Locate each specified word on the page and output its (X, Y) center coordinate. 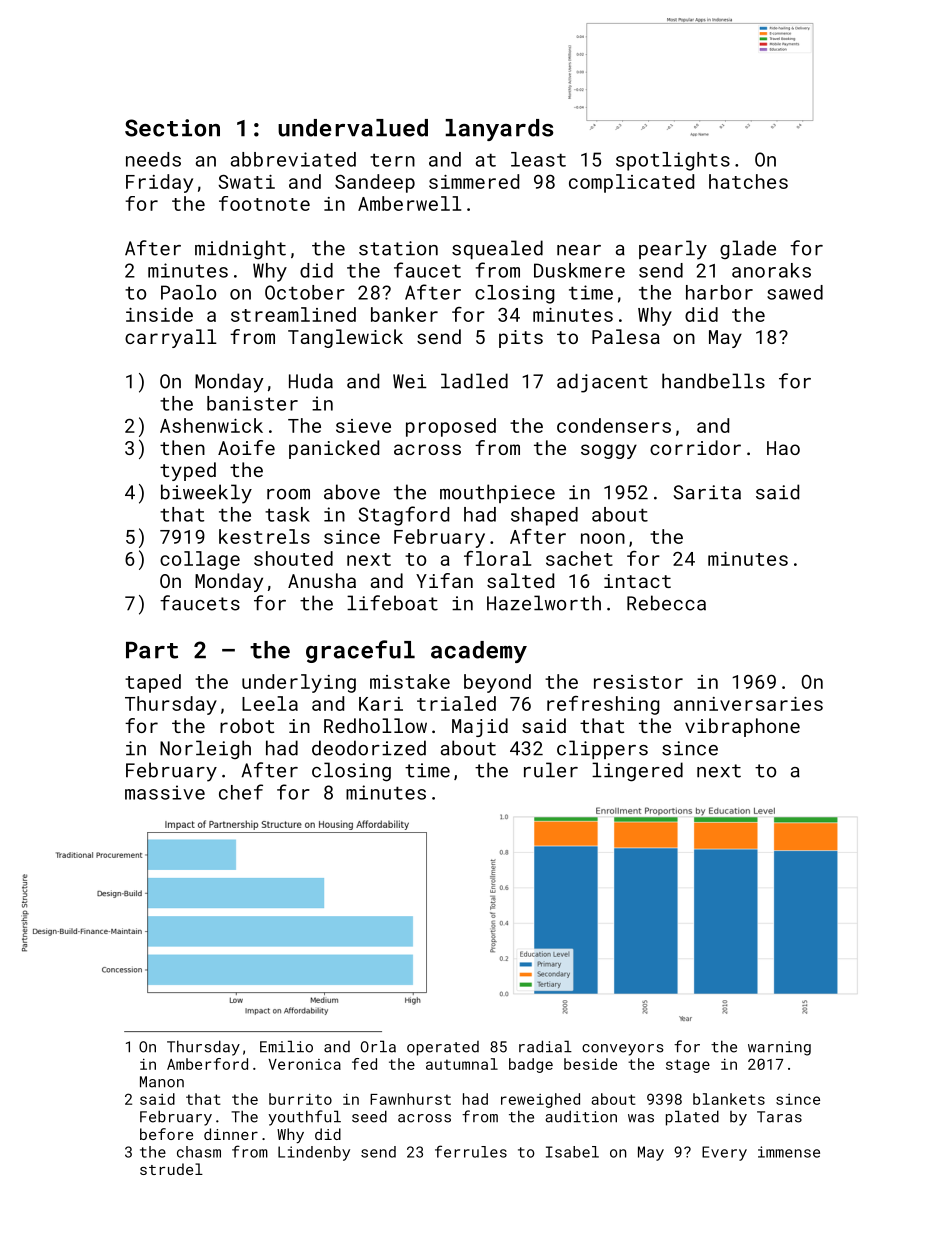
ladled (474, 381)
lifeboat (392, 603)
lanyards (499, 130)
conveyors (622, 1050)
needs (153, 159)
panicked (334, 449)
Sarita (707, 492)
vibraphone (742, 727)
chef (241, 792)
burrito (300, 1099)
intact (637, 581)
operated (443, 1048)
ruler (551, 770)
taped (153, 683)
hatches (748, 181)
